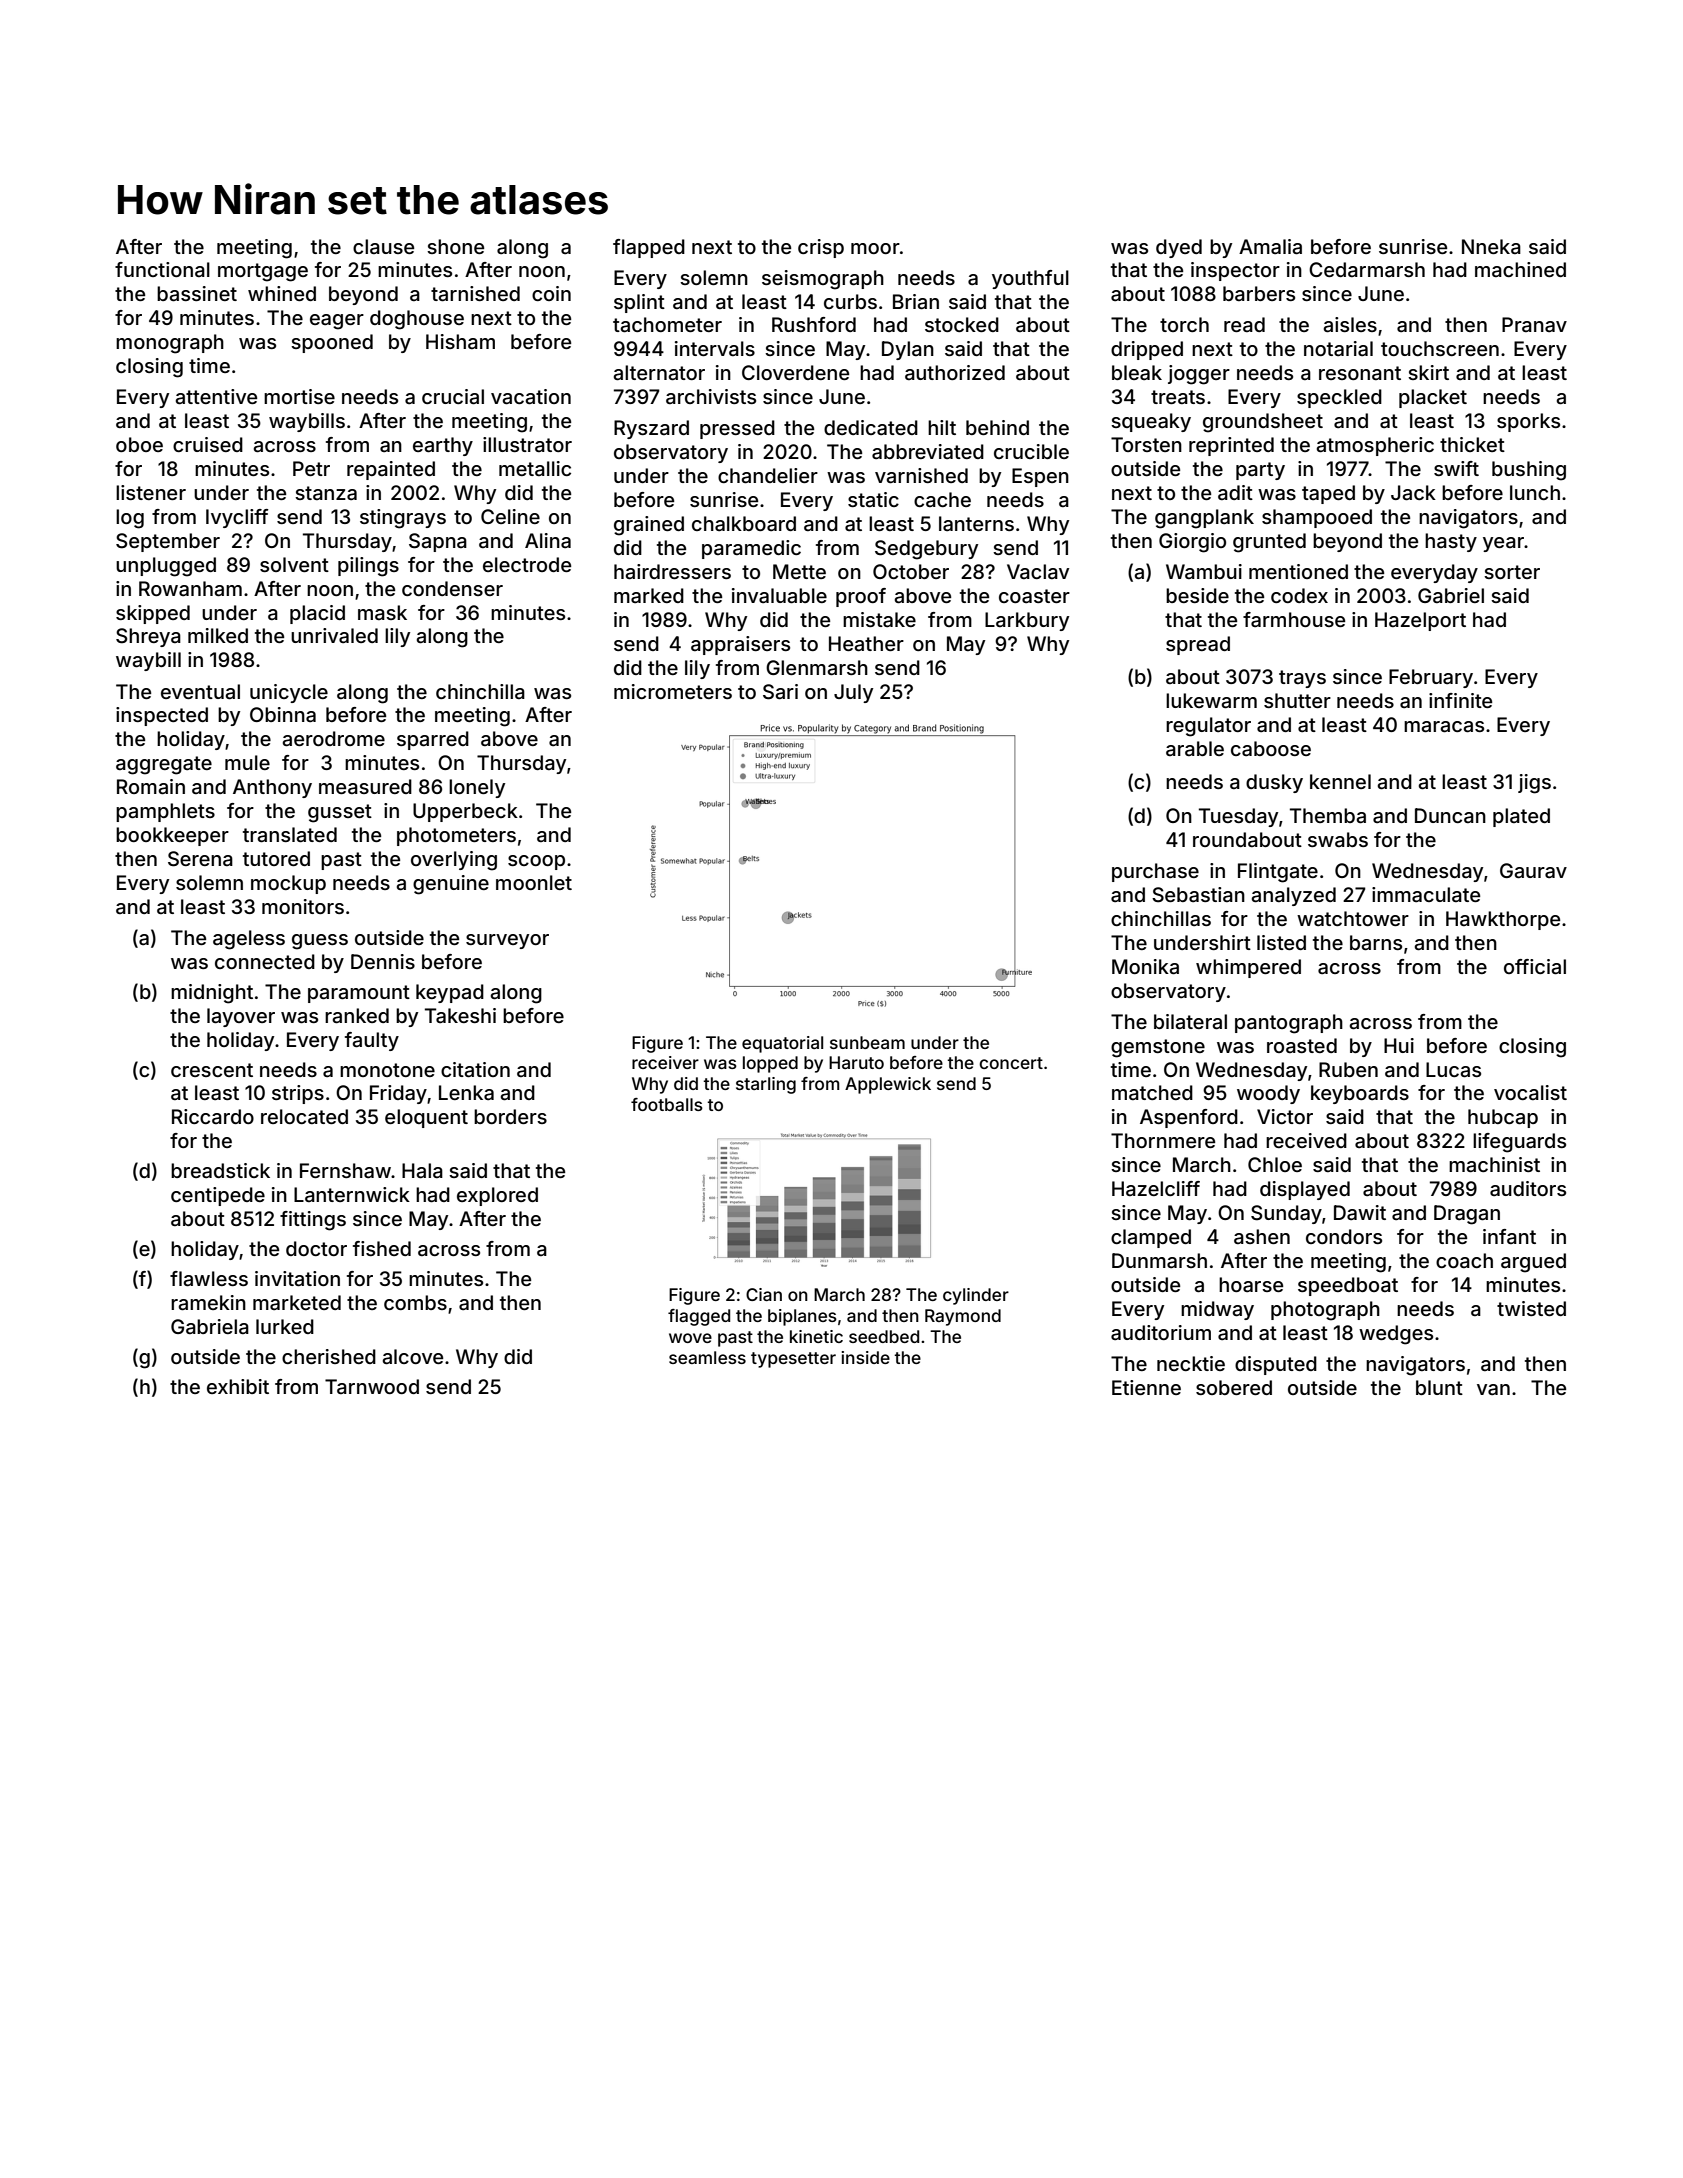 The width and height of the document is (1683, 2178). Describe the element at coordinates (455, 246) in the document. I see `shone` at that location.
